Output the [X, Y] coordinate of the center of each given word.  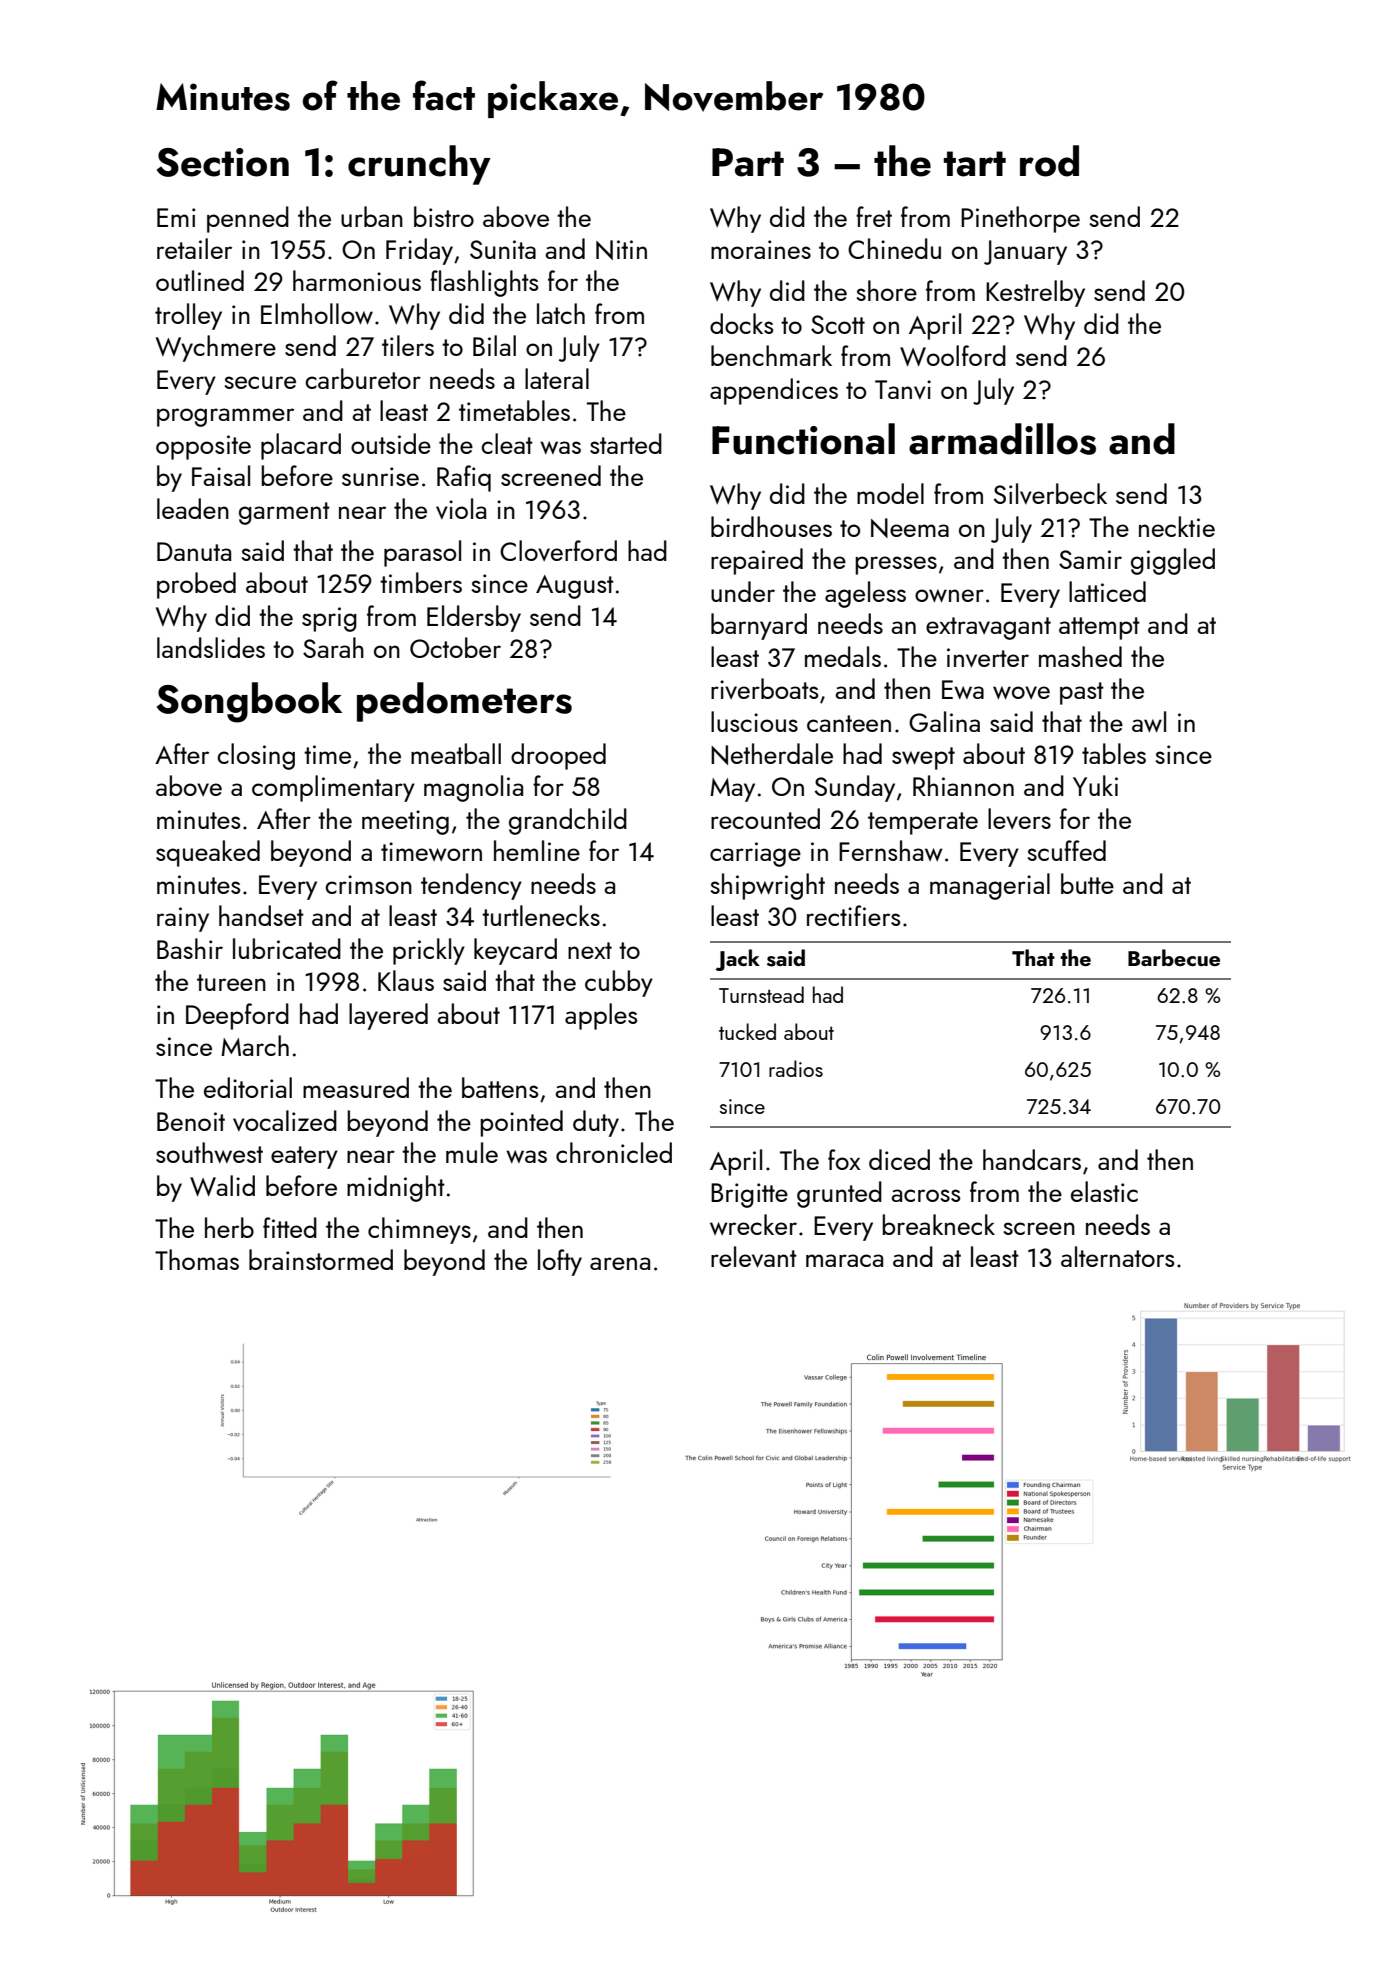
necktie [1177, 526]
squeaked [208, 853]
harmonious [357, 280]
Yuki [1095, 785]
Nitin [621, 250]
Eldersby [474, 618]
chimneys [419, 1230]
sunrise [380, 476]
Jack [737, 960]
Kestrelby [1035, 293]
